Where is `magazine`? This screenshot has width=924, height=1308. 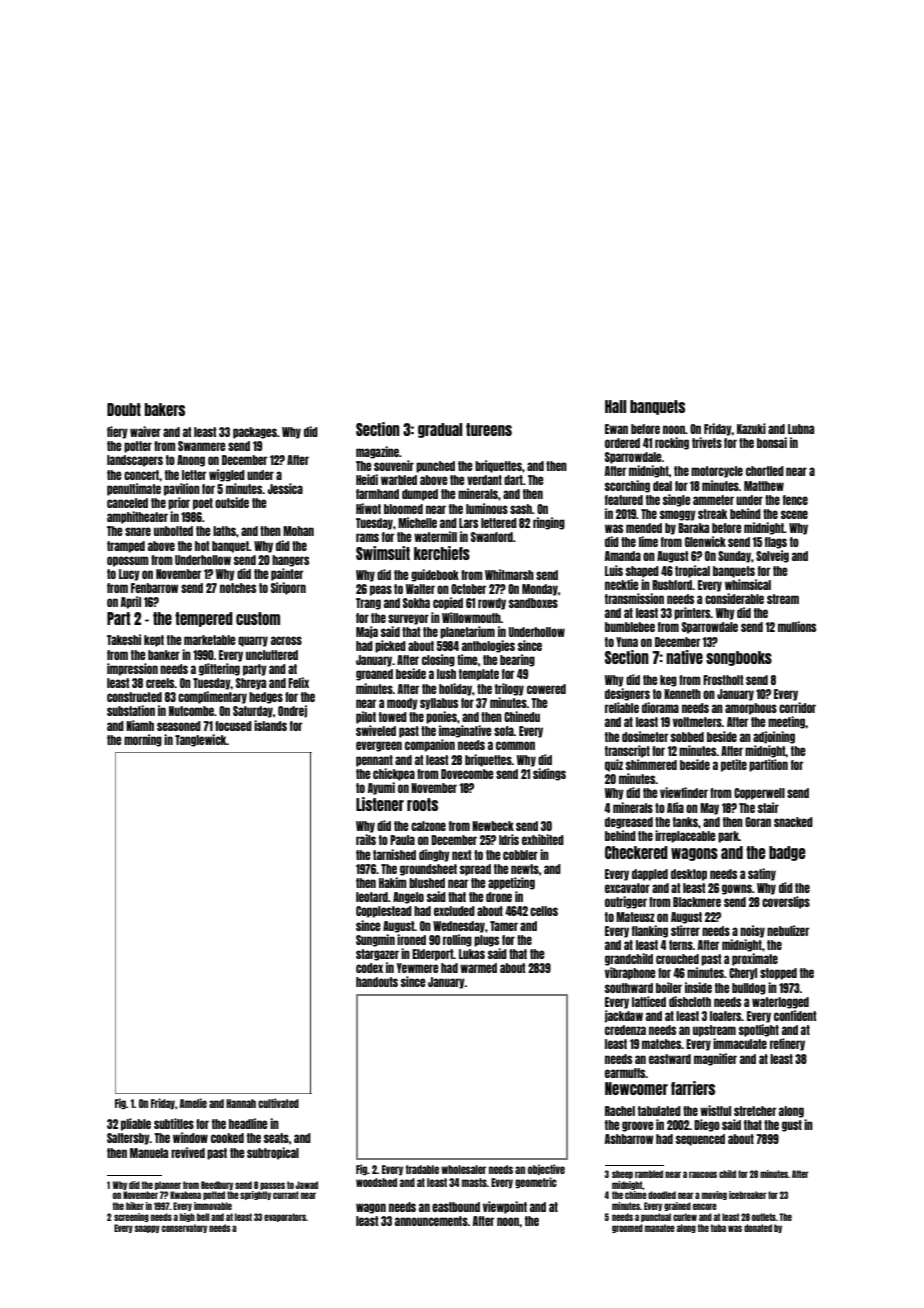 magazine is located at coordinates (377, 452).
